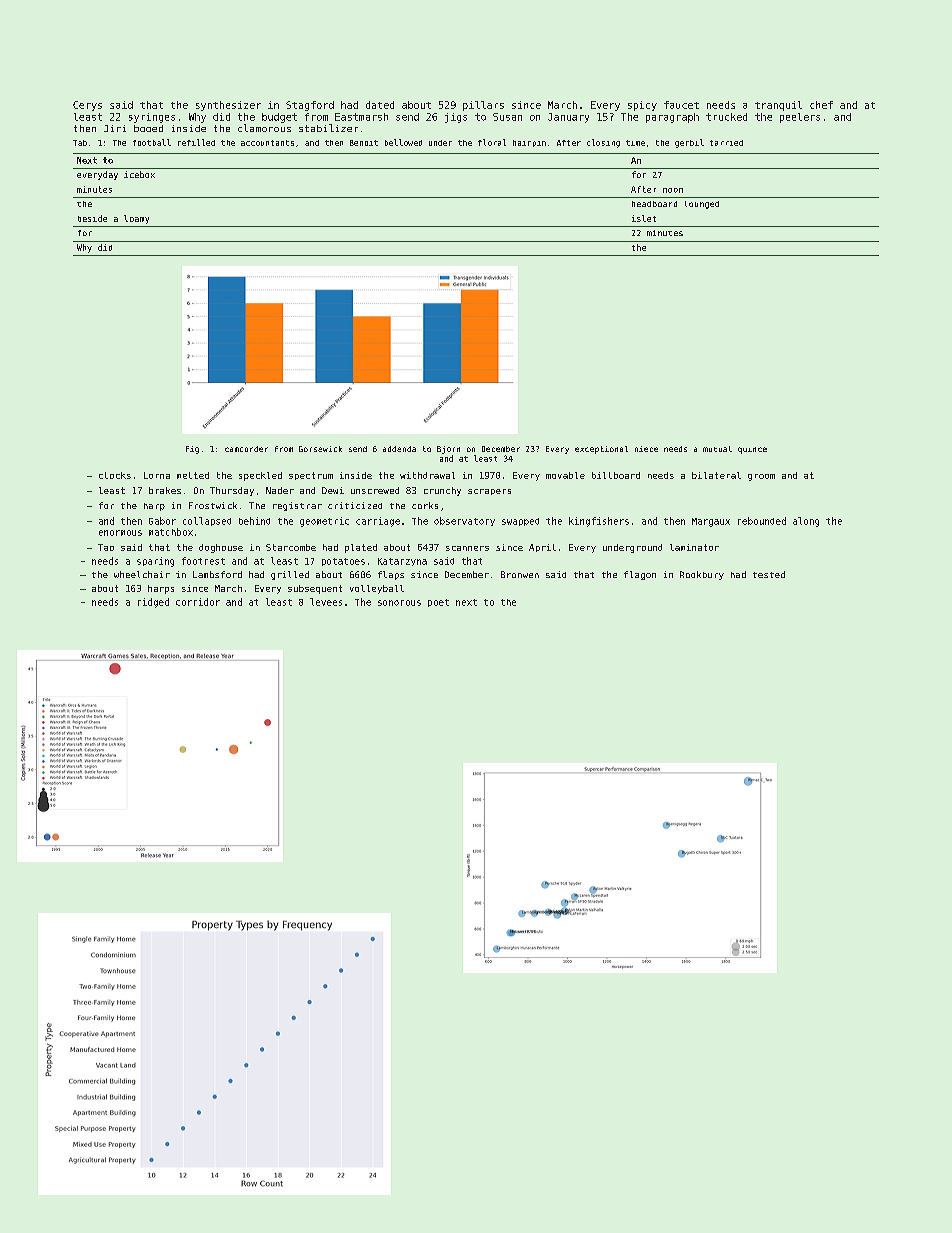 The height and width of the screenshot is (1233, 952). Describe the element at coordinates (198, 602) in the screenshot. I see `corridor` at that location.
